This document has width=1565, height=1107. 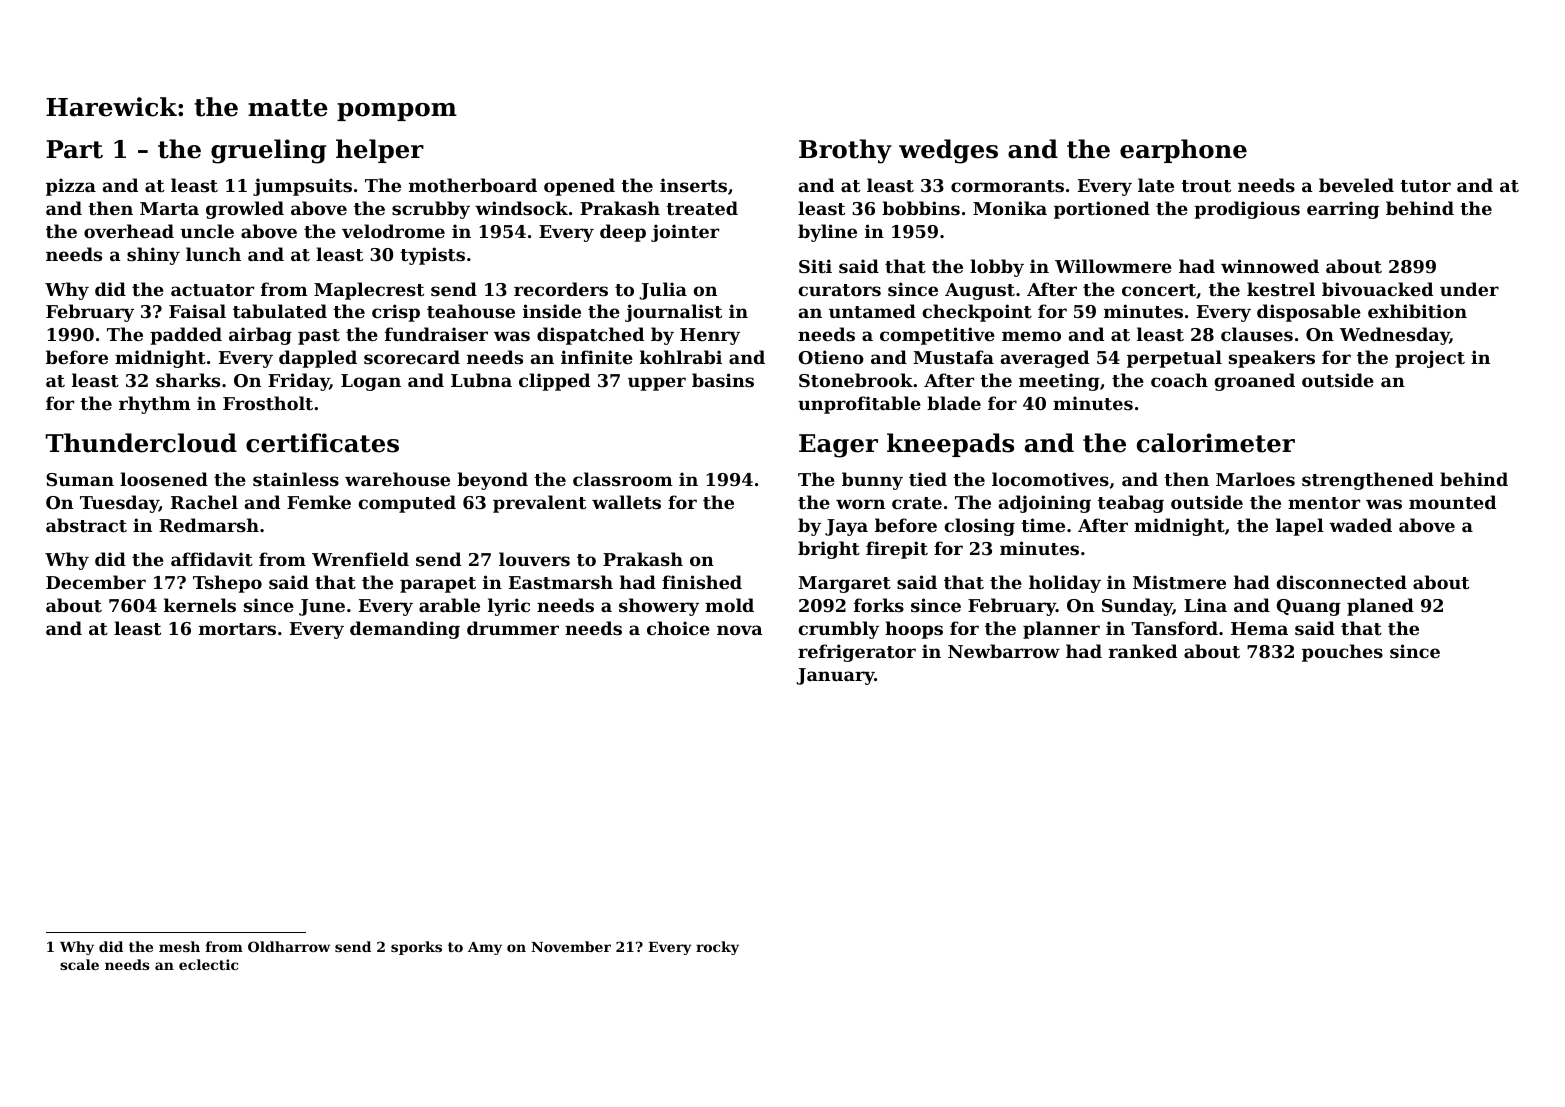 I want to click on Part, so click(x=74, y=149).
